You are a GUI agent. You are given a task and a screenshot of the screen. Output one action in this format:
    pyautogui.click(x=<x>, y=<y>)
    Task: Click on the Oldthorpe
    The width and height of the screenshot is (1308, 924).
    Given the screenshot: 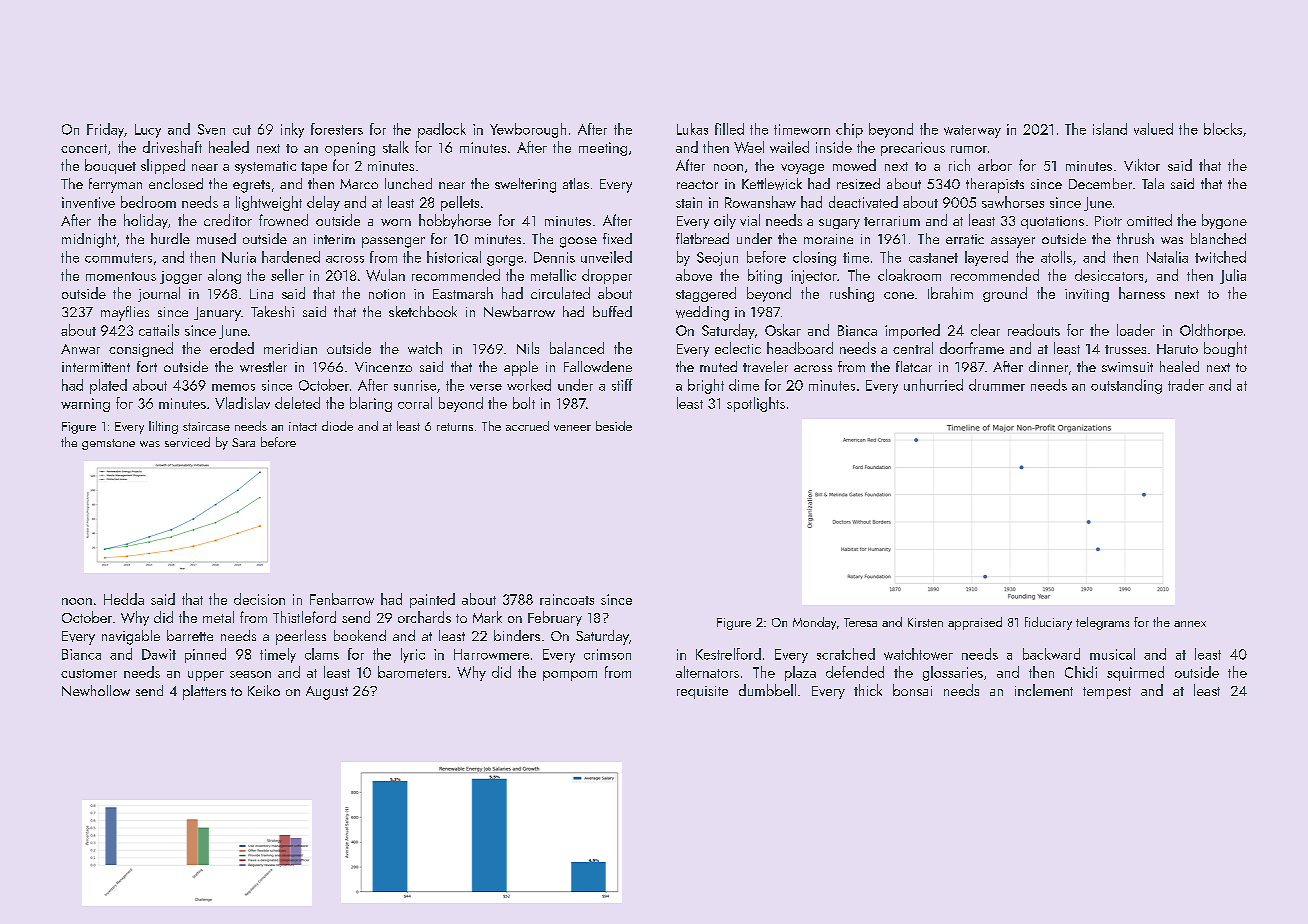 What is the action you would take?
    pyautogui.click(x=1211, y=331)
